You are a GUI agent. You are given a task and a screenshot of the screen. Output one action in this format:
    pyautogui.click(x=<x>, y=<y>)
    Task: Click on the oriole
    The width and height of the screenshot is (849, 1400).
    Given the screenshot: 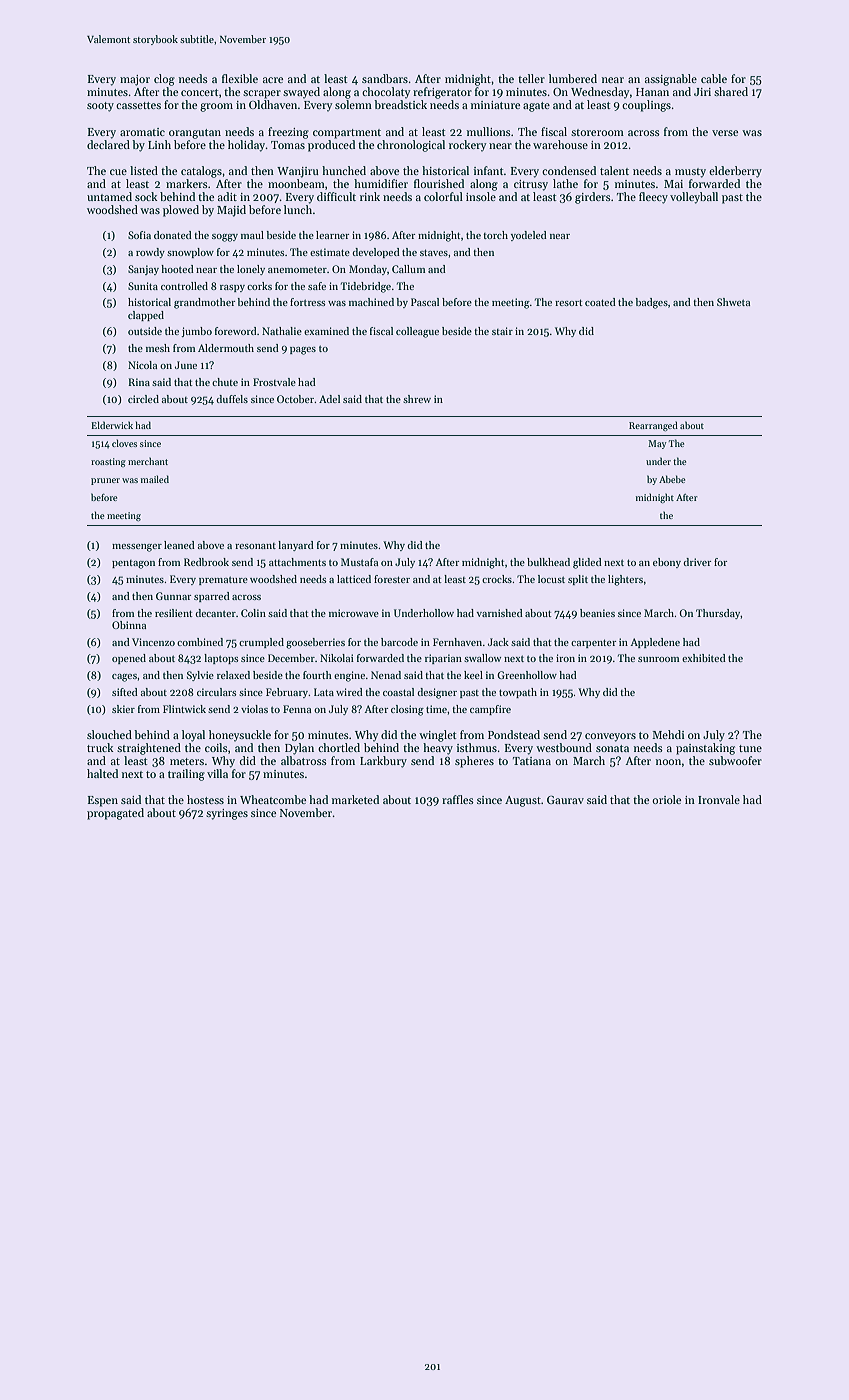 What is the action you would take?
    pyautogui.click(x=666, y=799)
